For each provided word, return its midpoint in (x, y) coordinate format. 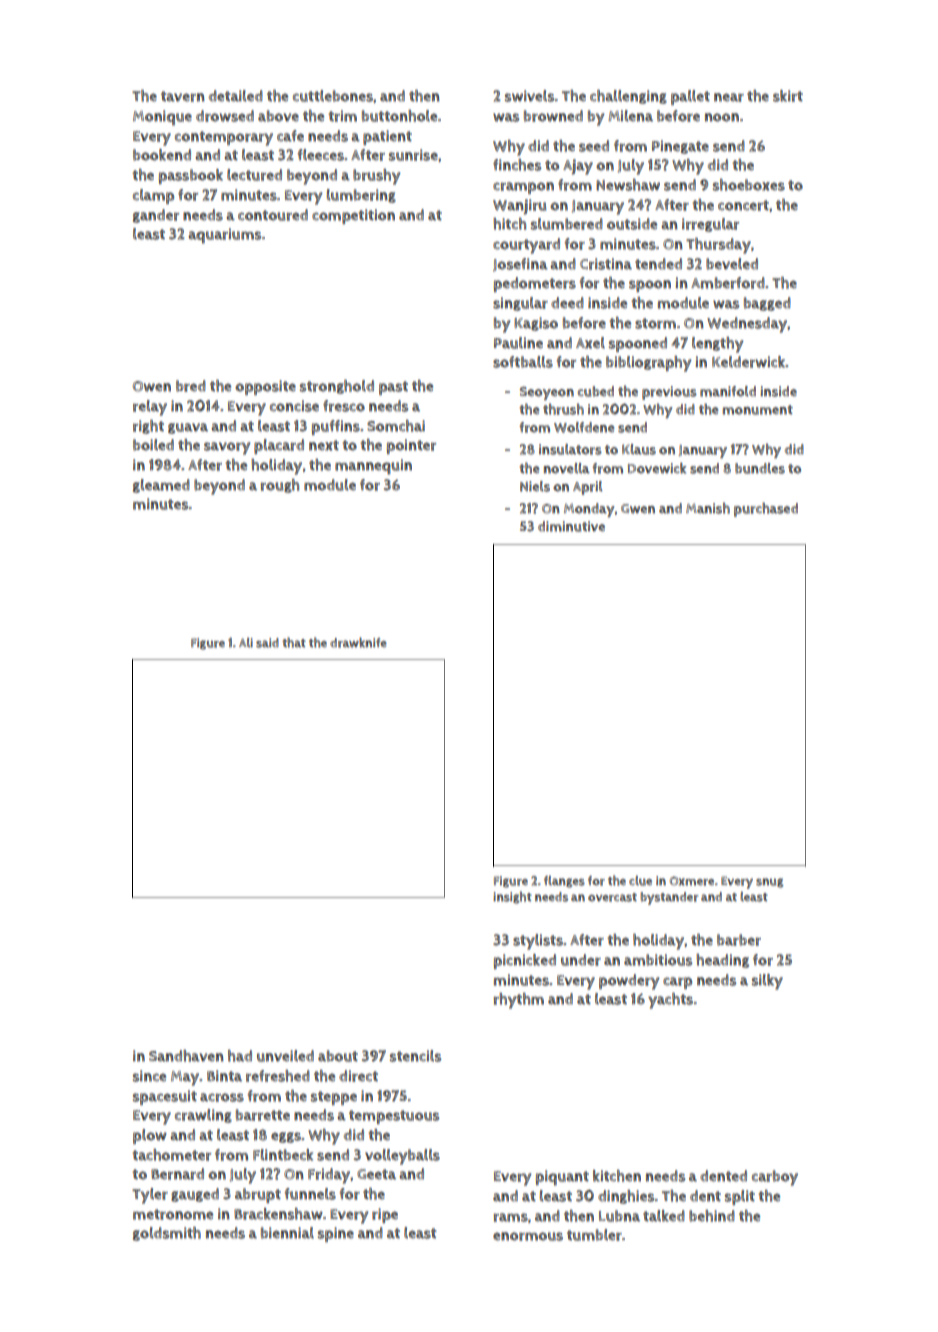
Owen (152, 386)
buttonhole (399, 116)
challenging (628, 97)
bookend (162, 155)
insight (512, 897)
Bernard (177, 1174)
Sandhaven (186, 1056)
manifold (728, 391)
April (588, 488)
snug (769, 883)
